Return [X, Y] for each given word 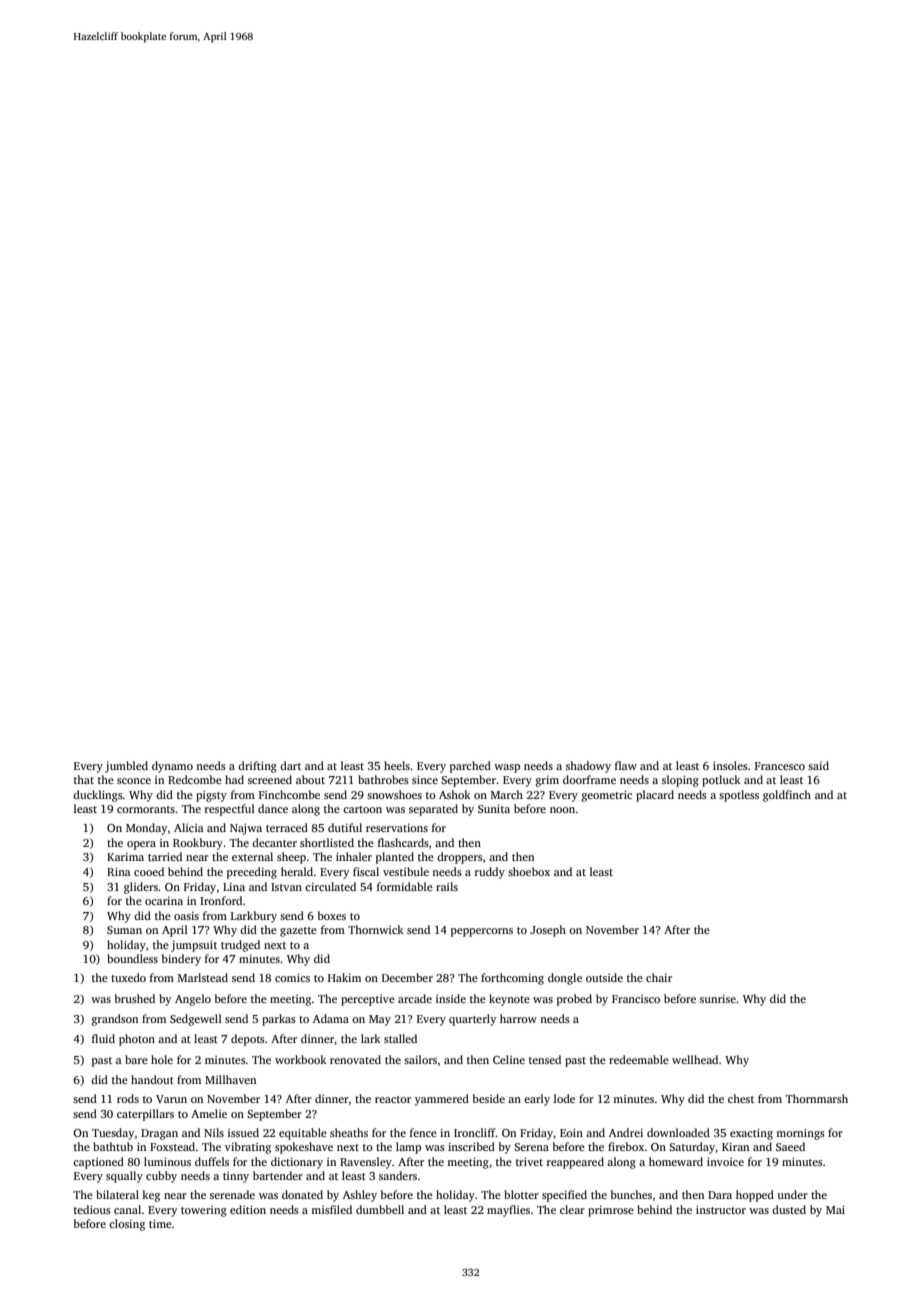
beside [489, 1098]
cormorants [146, 809]
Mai [835, 1209]
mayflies [508, 1211]
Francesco [780, 766]
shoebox [529, 871]
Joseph [548, 931]
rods [128, 1098]
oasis [186, 916]
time [160, 1223]
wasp [507, 768]
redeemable [639, 1059]
